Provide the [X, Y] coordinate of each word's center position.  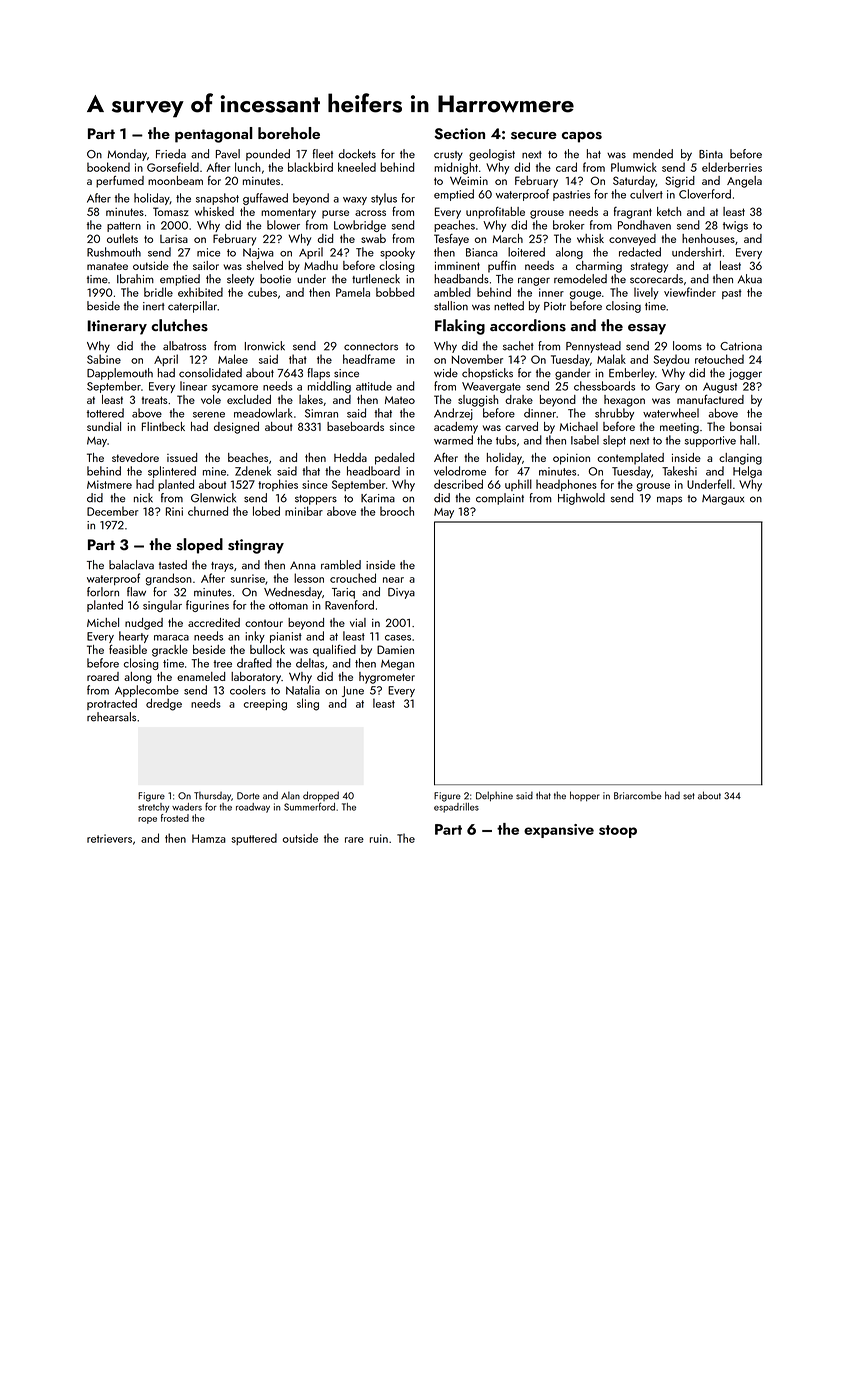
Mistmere [109, 484]
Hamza [209, 838]
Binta [711, 154]
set [689, 796]
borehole [289, 133]
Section [459, 134]
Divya [401, 593]
